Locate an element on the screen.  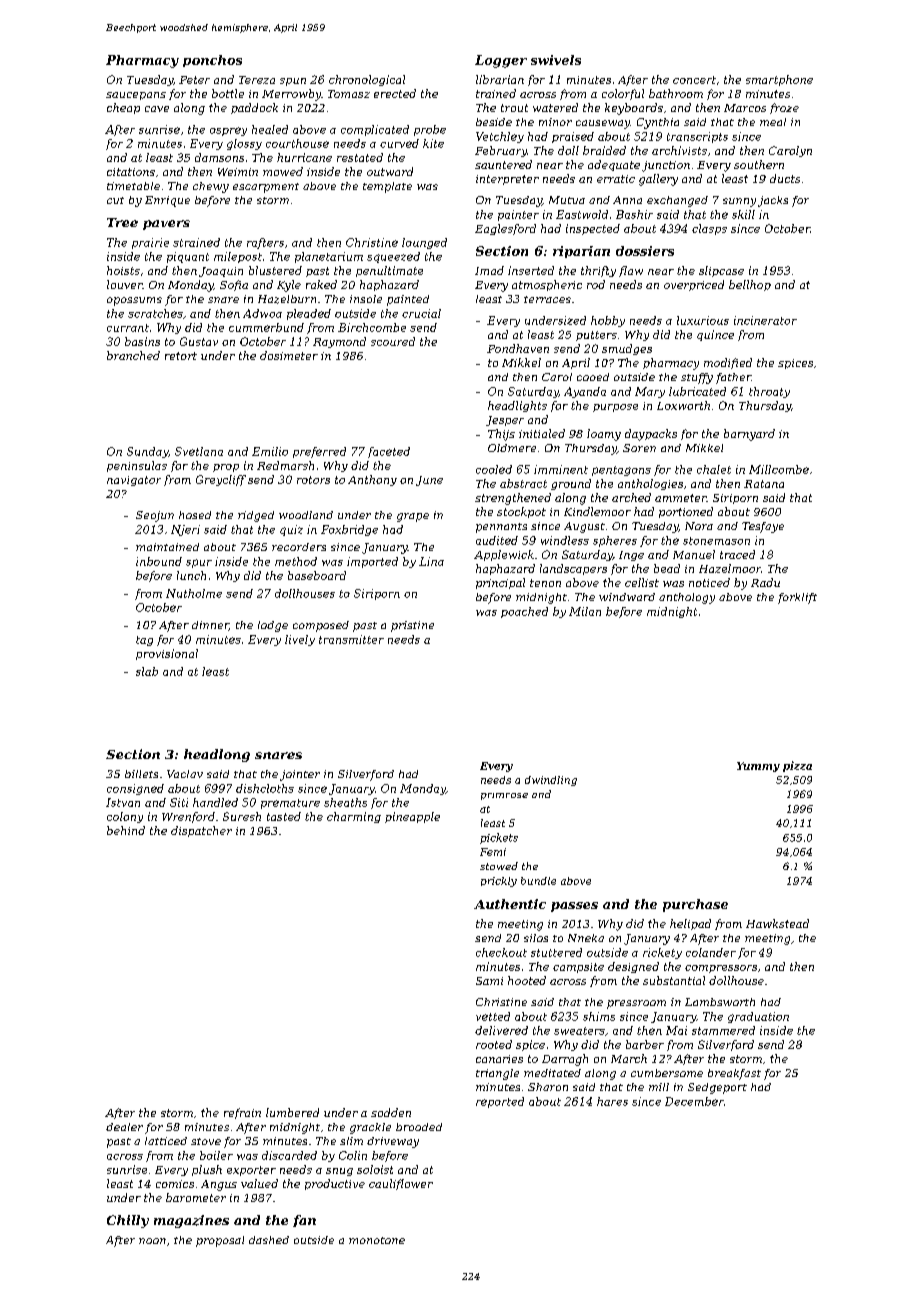
sodden is located at coordinates (391, 1112).
